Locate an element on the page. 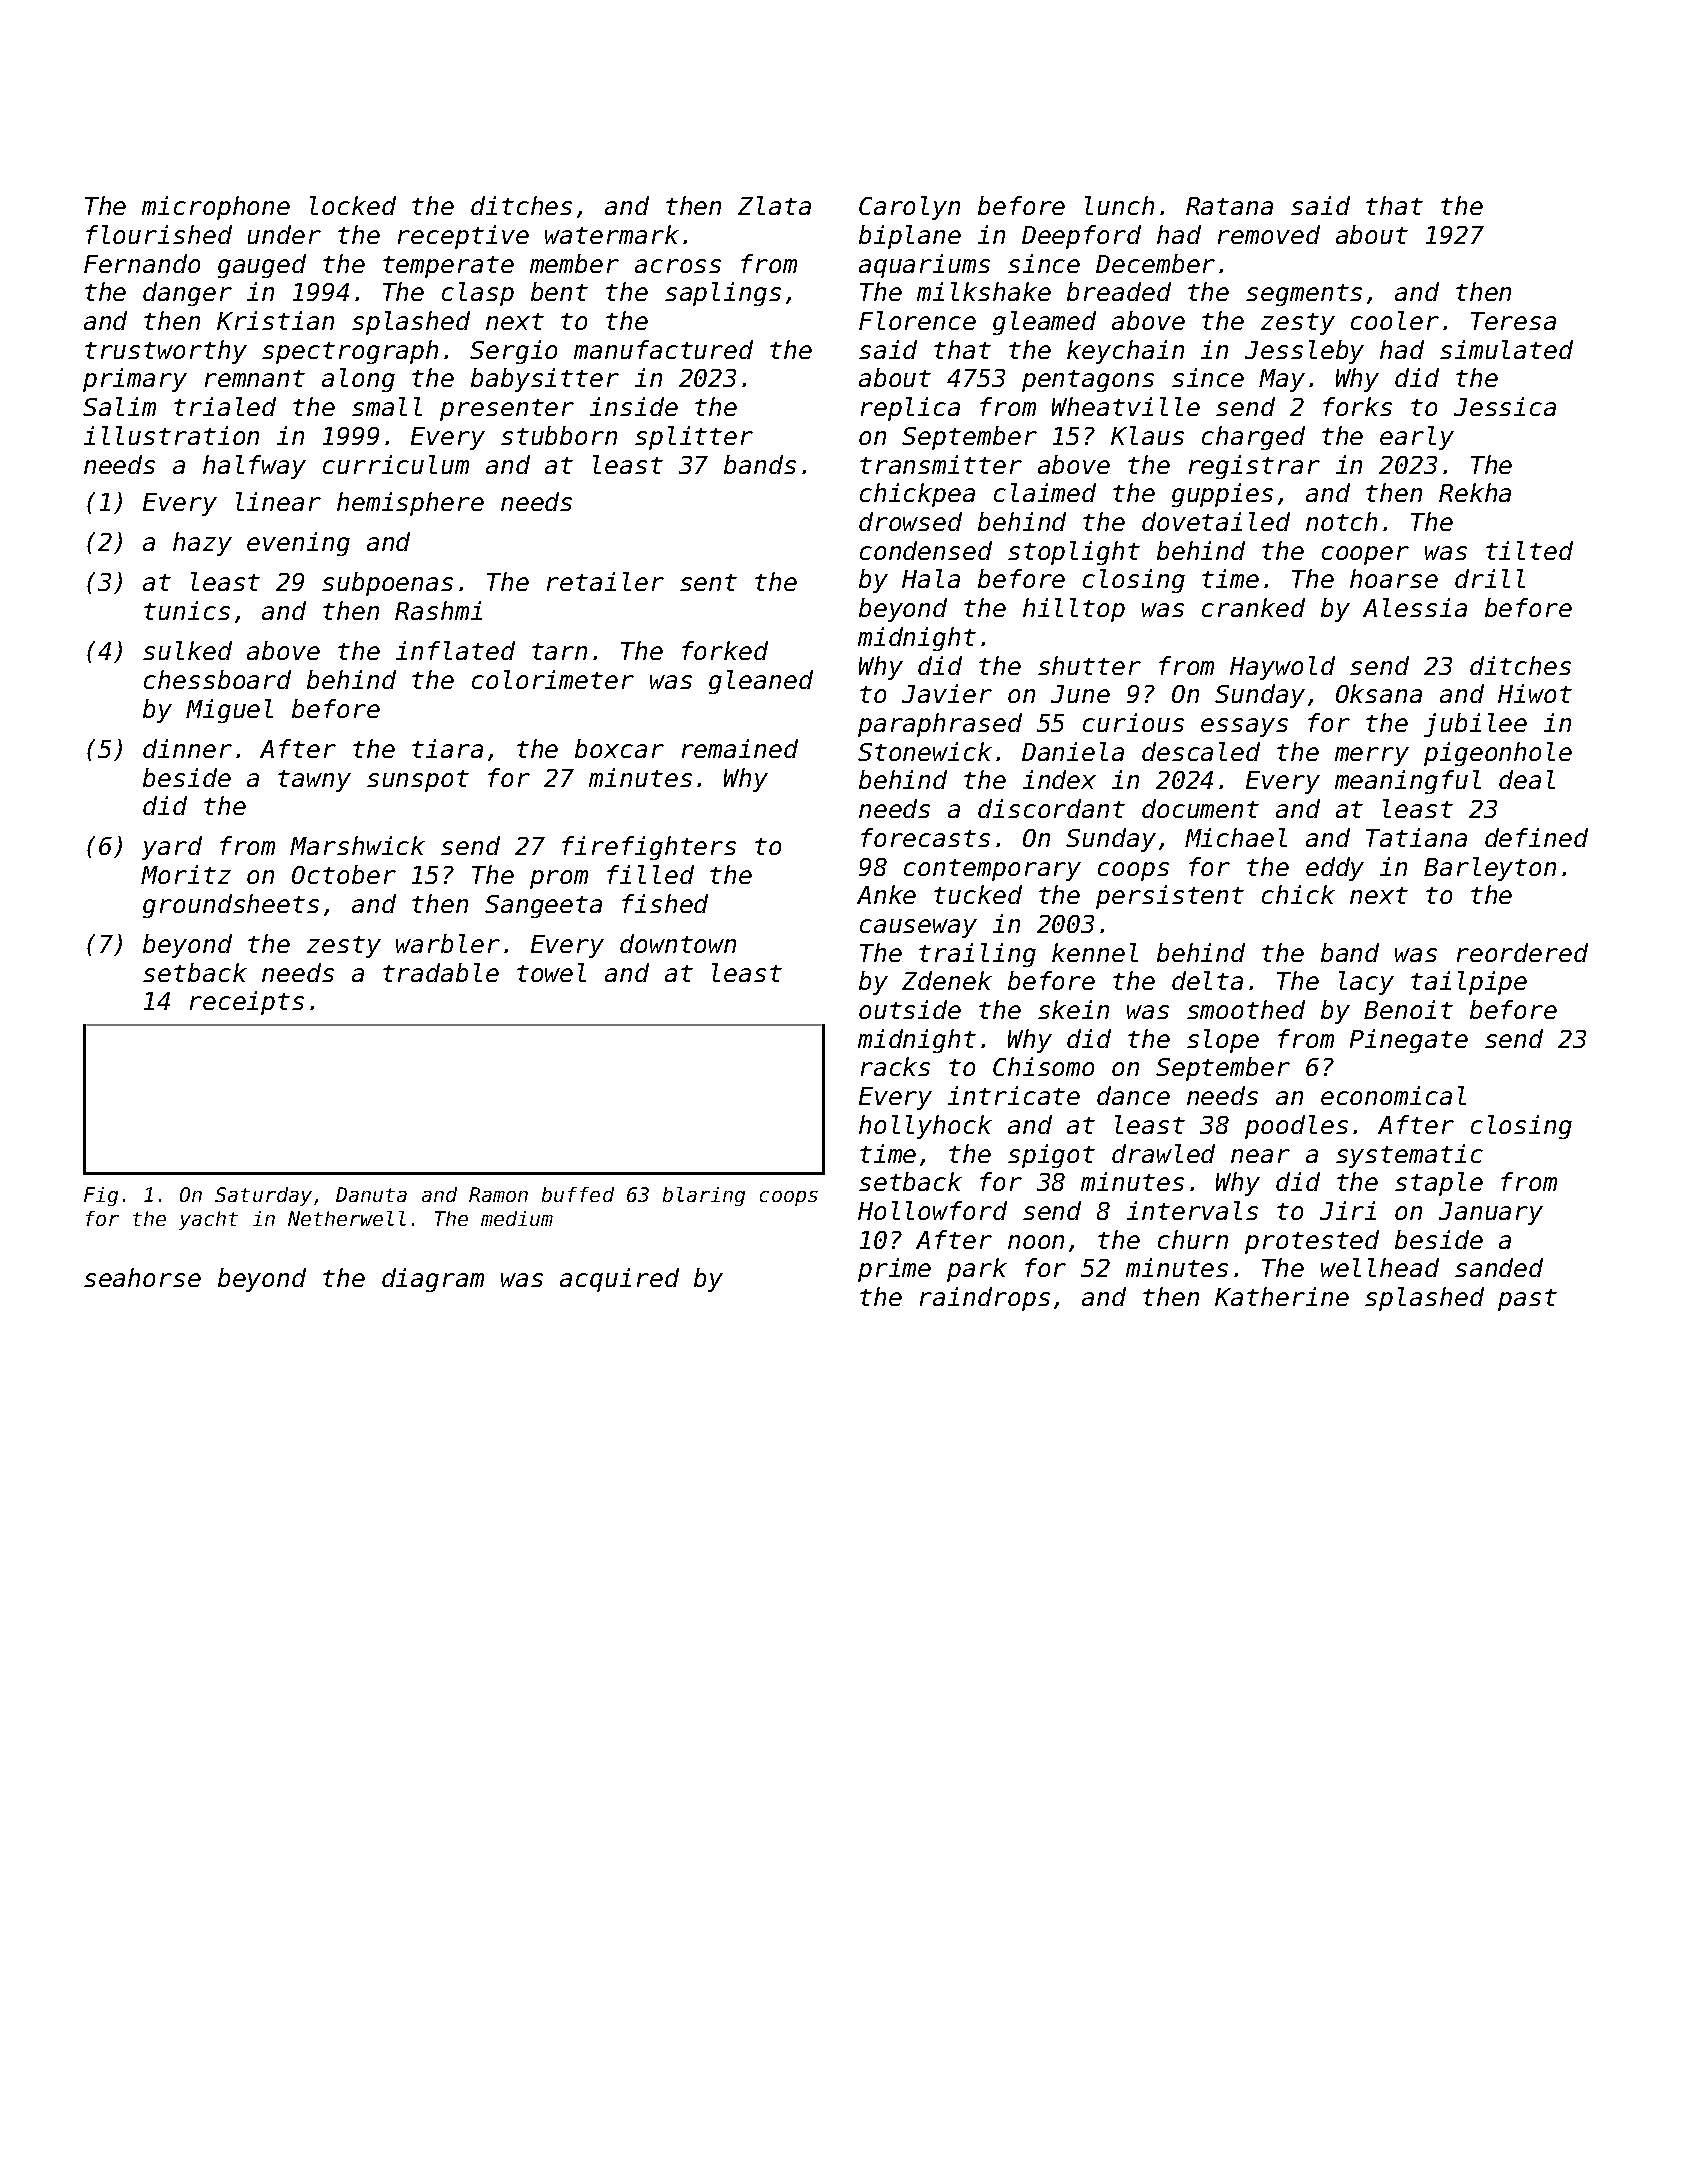 The height and width of the document is (2178, 1683). forked is located at coordinates (725, 650).
